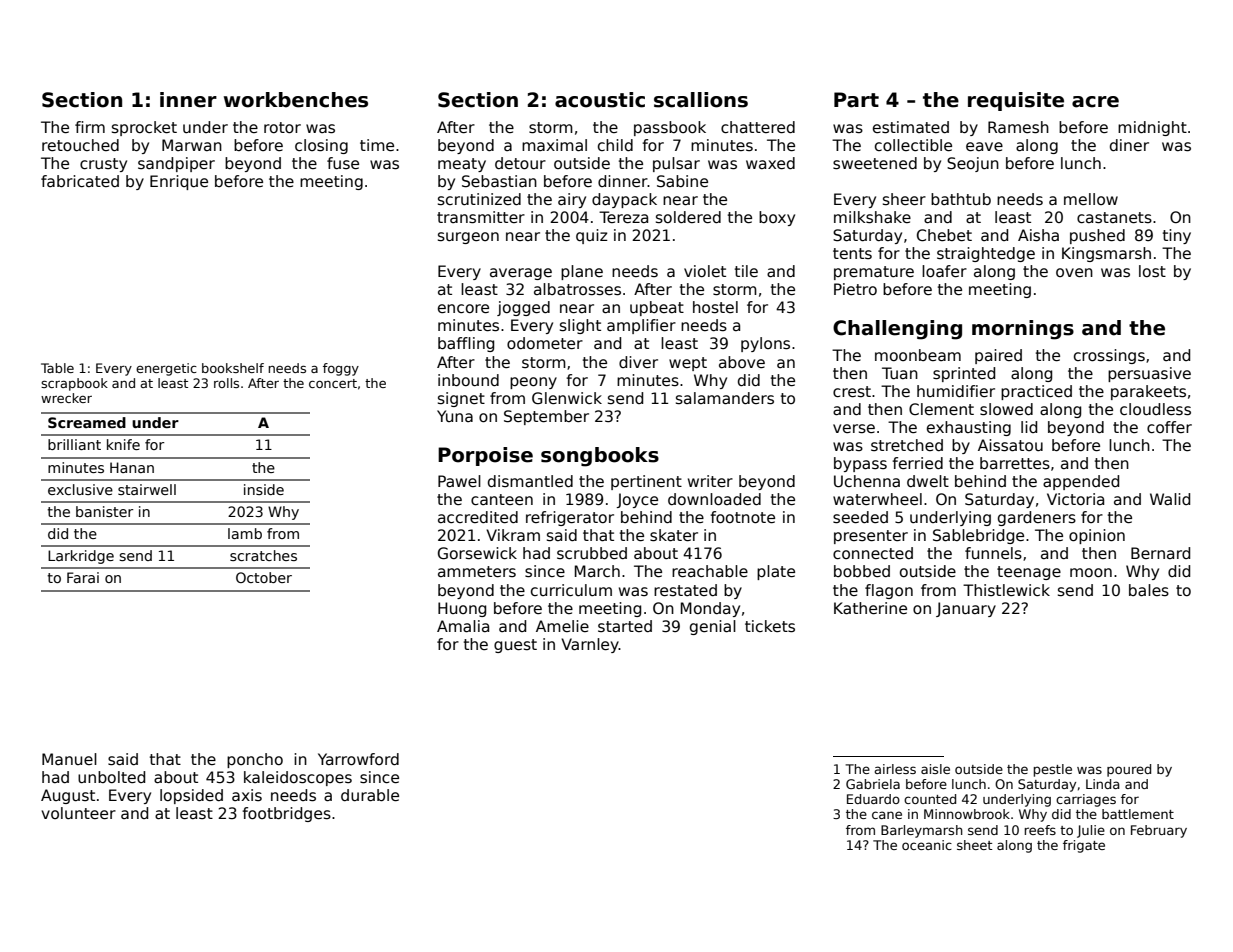 Image resolution: width=1233 pixels, height=952 pixels. Describe the element at coordinates (144, 128) in the screenshot. I see `sprocket` at that location.
